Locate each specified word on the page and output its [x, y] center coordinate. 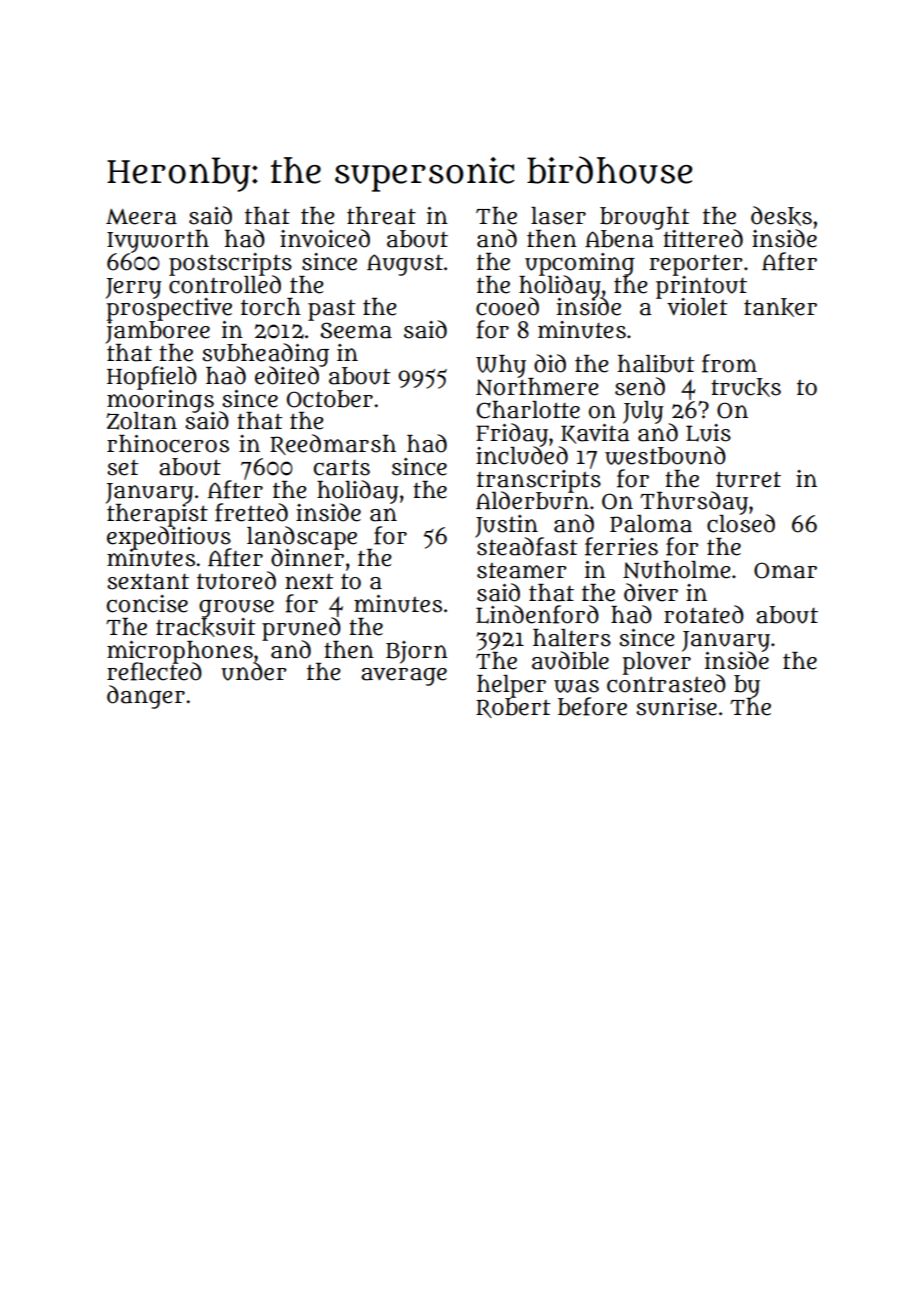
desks [781, 216]
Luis [708, 433]
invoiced [325, 238]
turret [748, 479]
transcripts [539, 481]
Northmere [537, 387]
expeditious [169, 537]
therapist [157, 514]
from [729, 363]
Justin [506, 526]
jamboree [158, 332]
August [405, 265]
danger [146, 697]
